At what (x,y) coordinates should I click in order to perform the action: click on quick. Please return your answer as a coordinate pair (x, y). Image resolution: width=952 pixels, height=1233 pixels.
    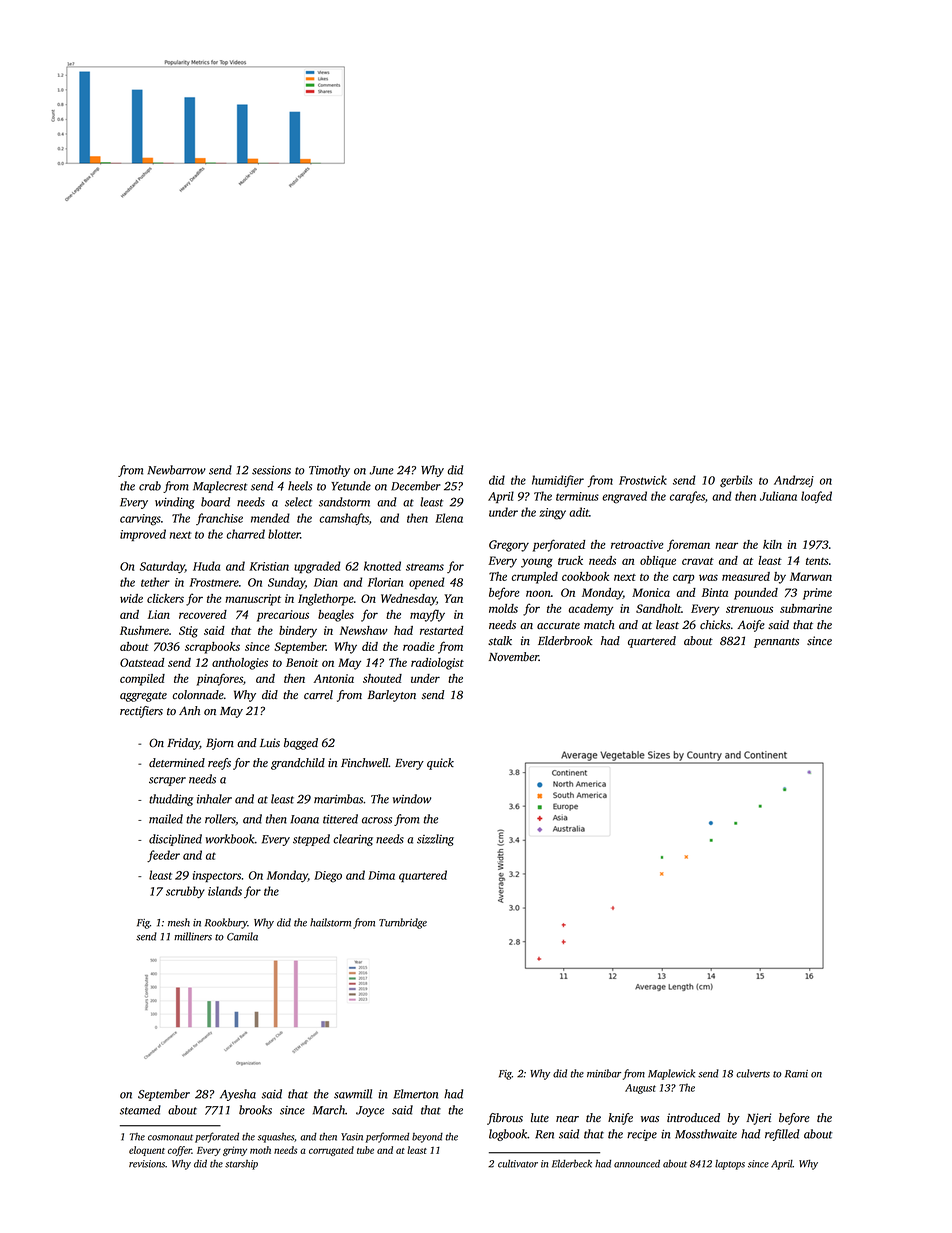
    Looking at the image, I should click on (440, 764).
